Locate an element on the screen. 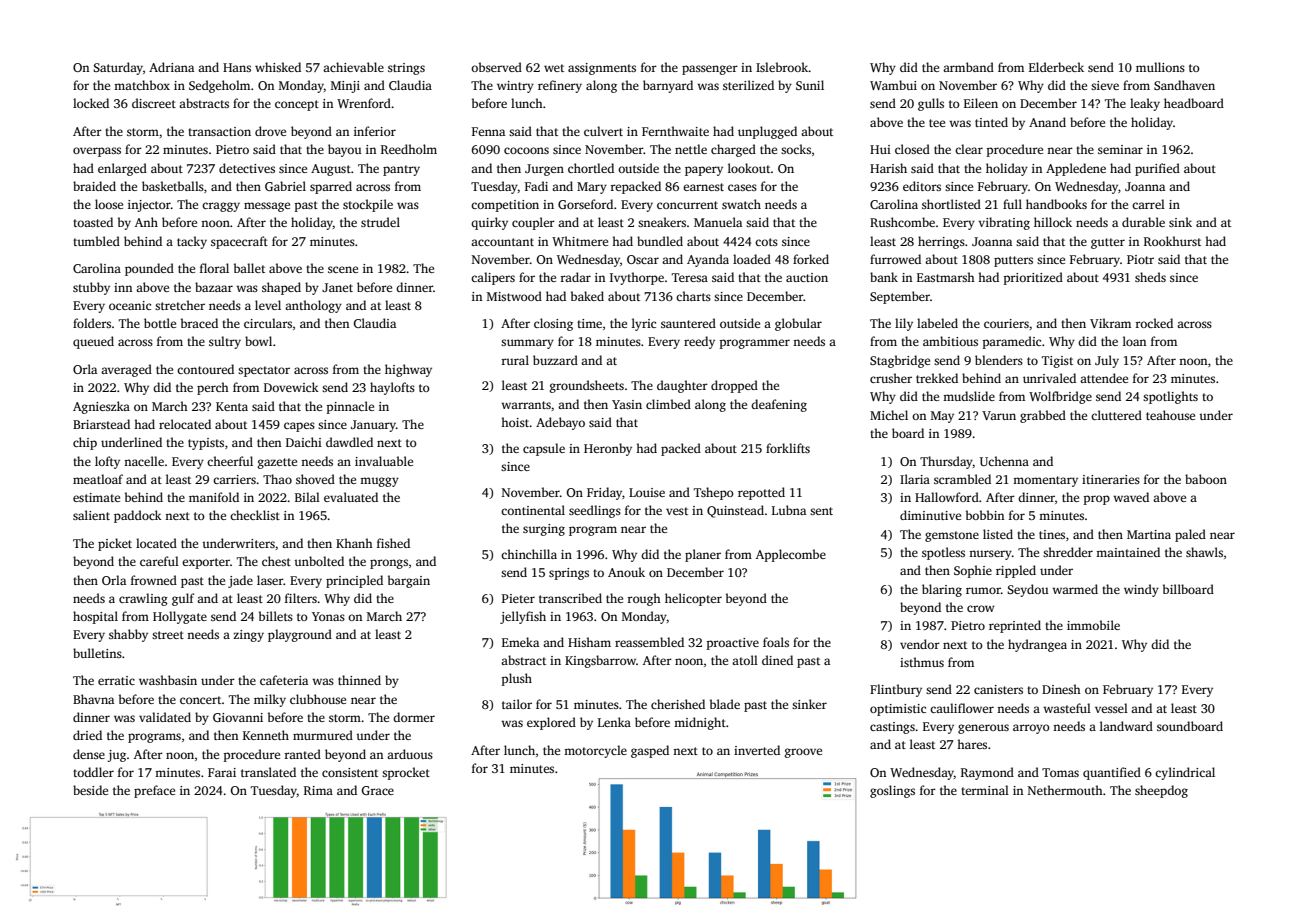 This screenshot has height=924, width=1308. calipers is located at coordinates (493, 278).
